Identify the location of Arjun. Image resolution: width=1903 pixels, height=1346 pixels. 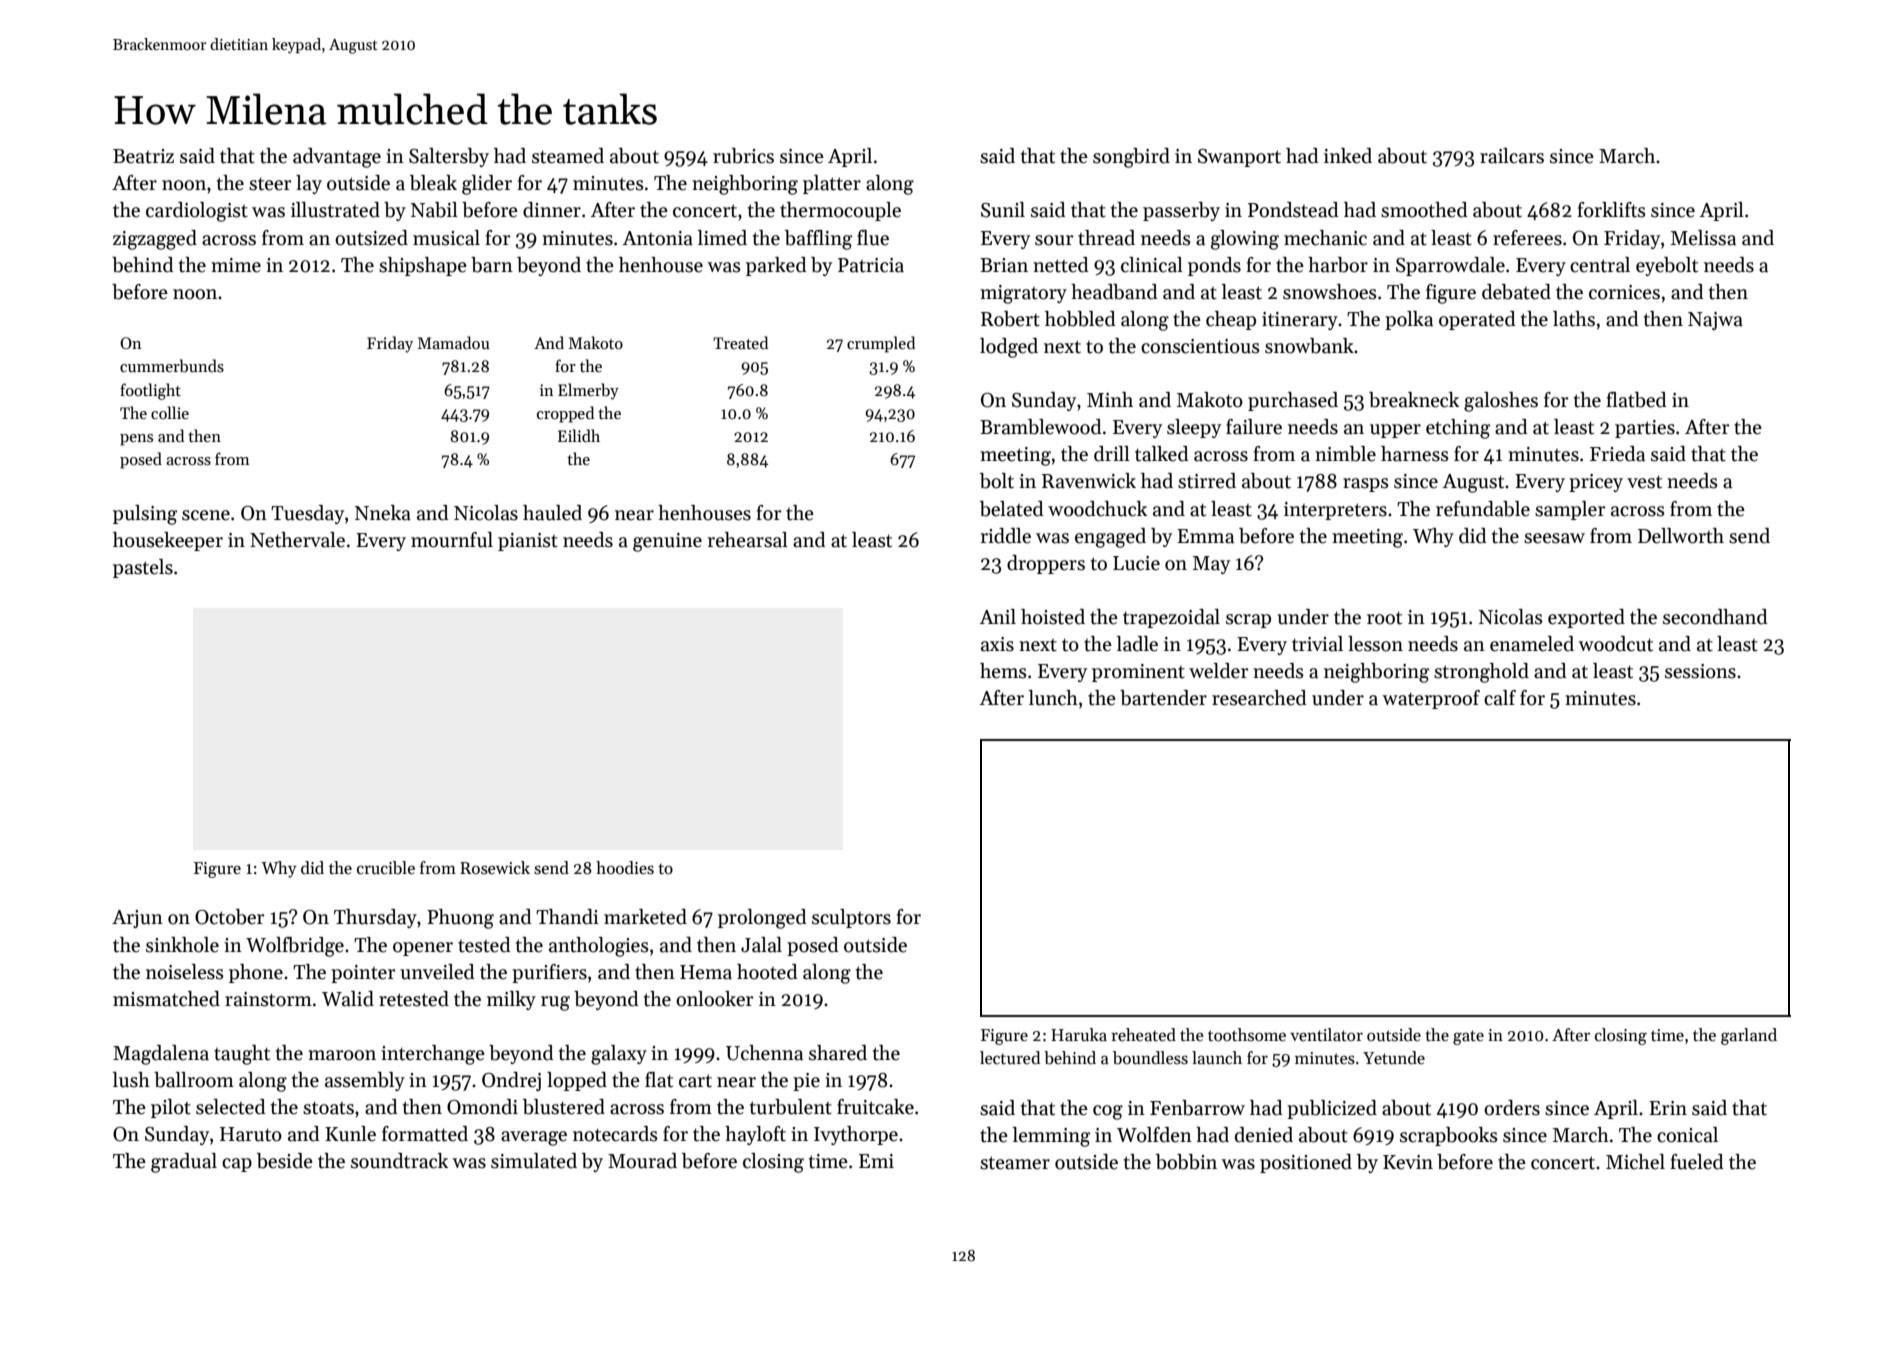
(137, 919).
